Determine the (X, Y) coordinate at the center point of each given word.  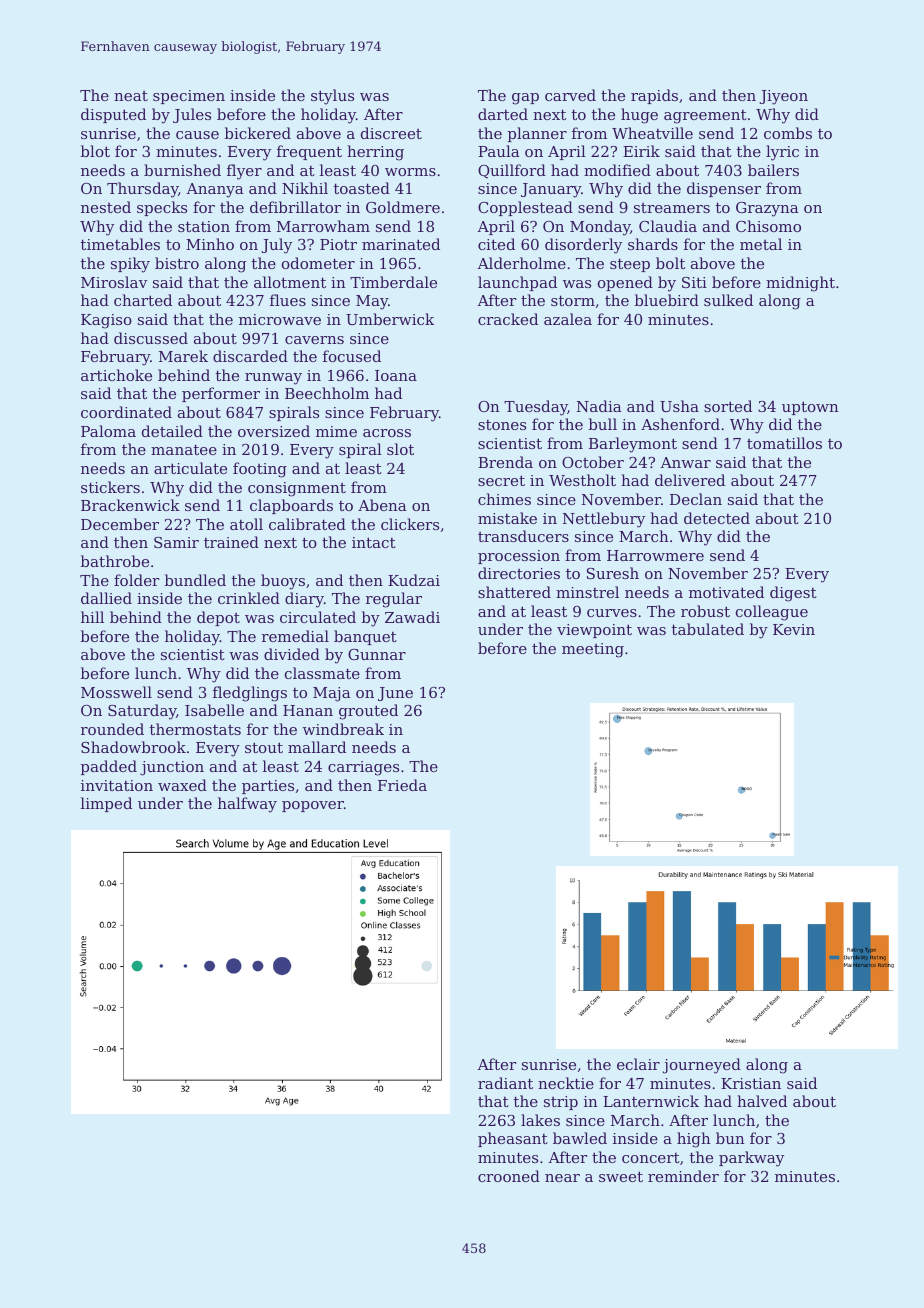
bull (603, 424)
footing (260, 470)
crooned (509, 1176)
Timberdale (393, 282)
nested (106, 207)
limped (106, 804)
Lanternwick (651, 1101)
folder (136, 580)
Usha (679, 406)
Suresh (613, 573)
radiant (505, 1083)
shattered (514, 592)
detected (717, 518)
